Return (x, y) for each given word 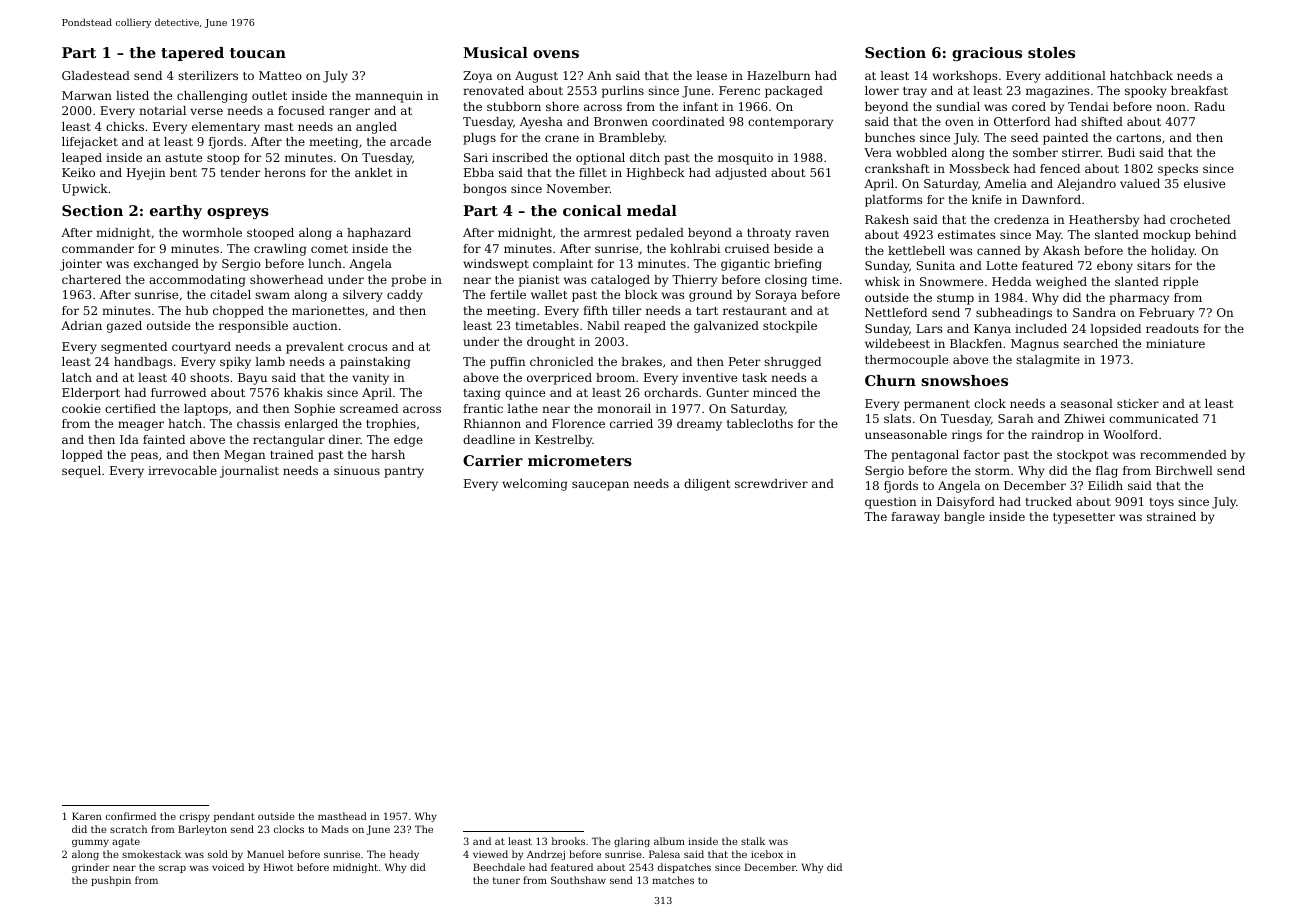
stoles (1051, 52)
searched (1090, 343)
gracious (987, 54)
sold (218, 854)
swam (272, 295)
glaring (632, 842)
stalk (753, 841)
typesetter (1084, 518)
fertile (508, 294)
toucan (258, 53)
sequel (81, 472)
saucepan (600, 486)
